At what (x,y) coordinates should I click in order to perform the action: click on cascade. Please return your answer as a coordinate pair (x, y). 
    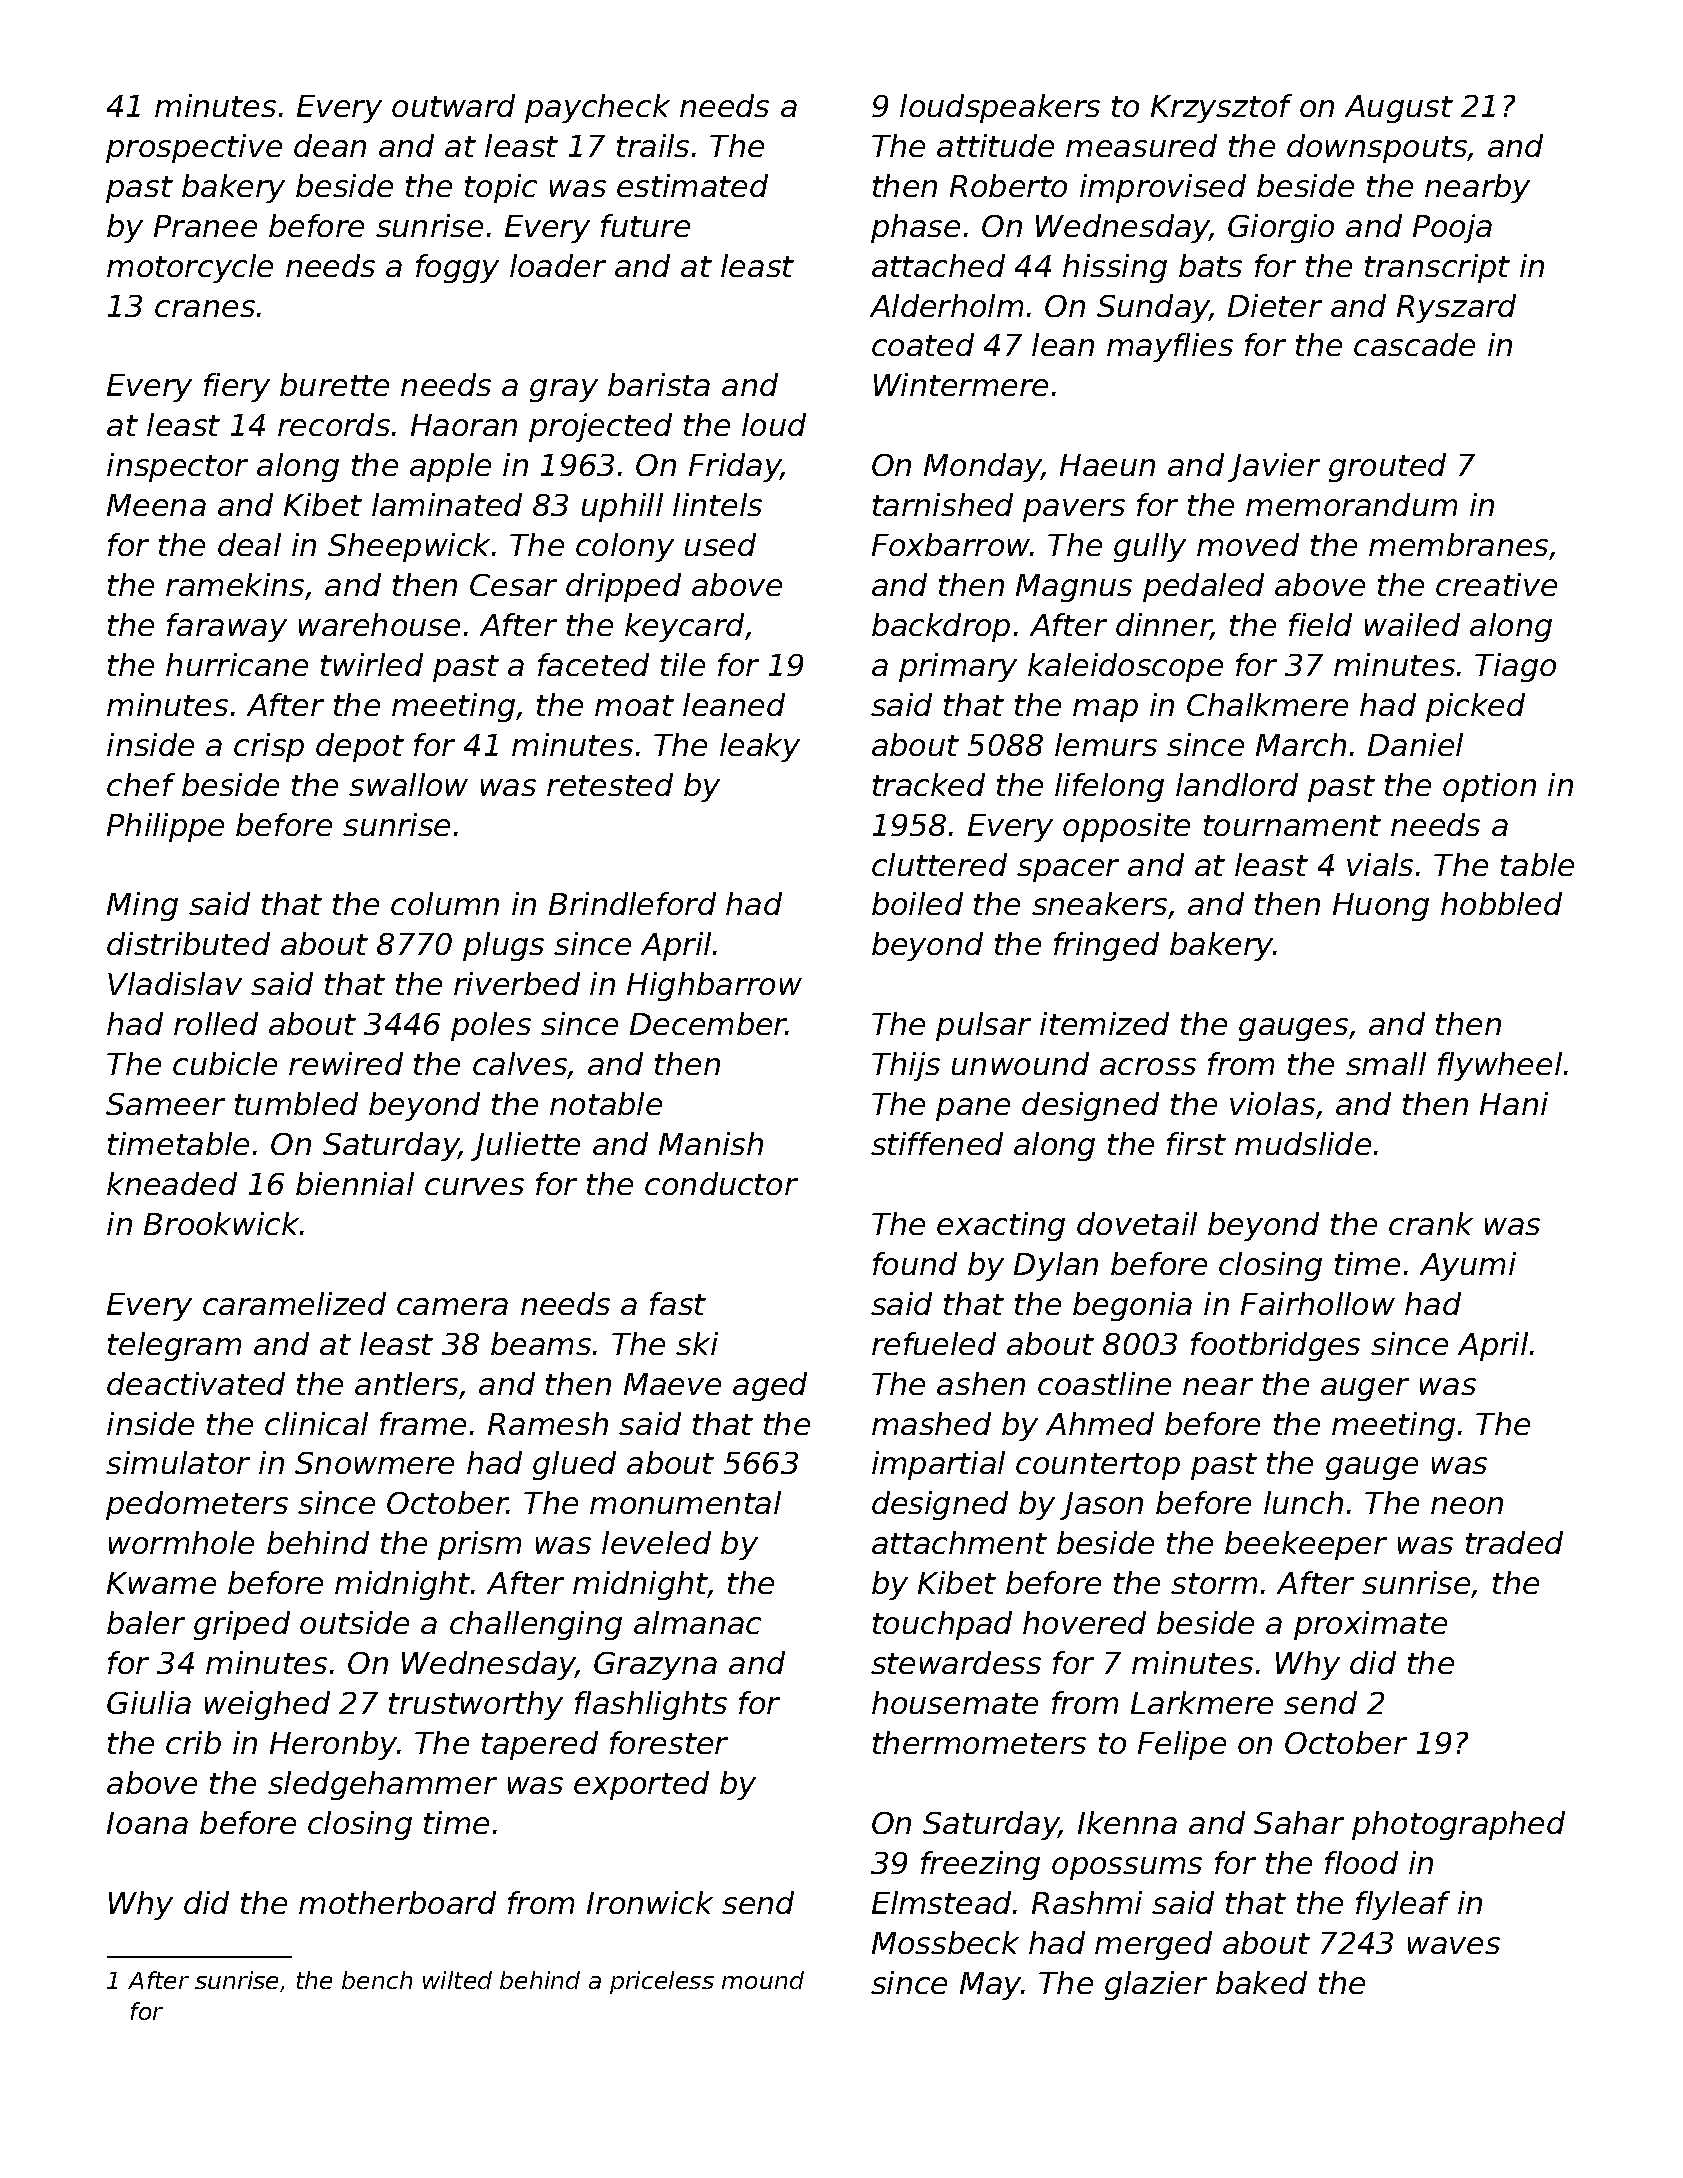
    Looking at the image, I should click on (1414, 344).
